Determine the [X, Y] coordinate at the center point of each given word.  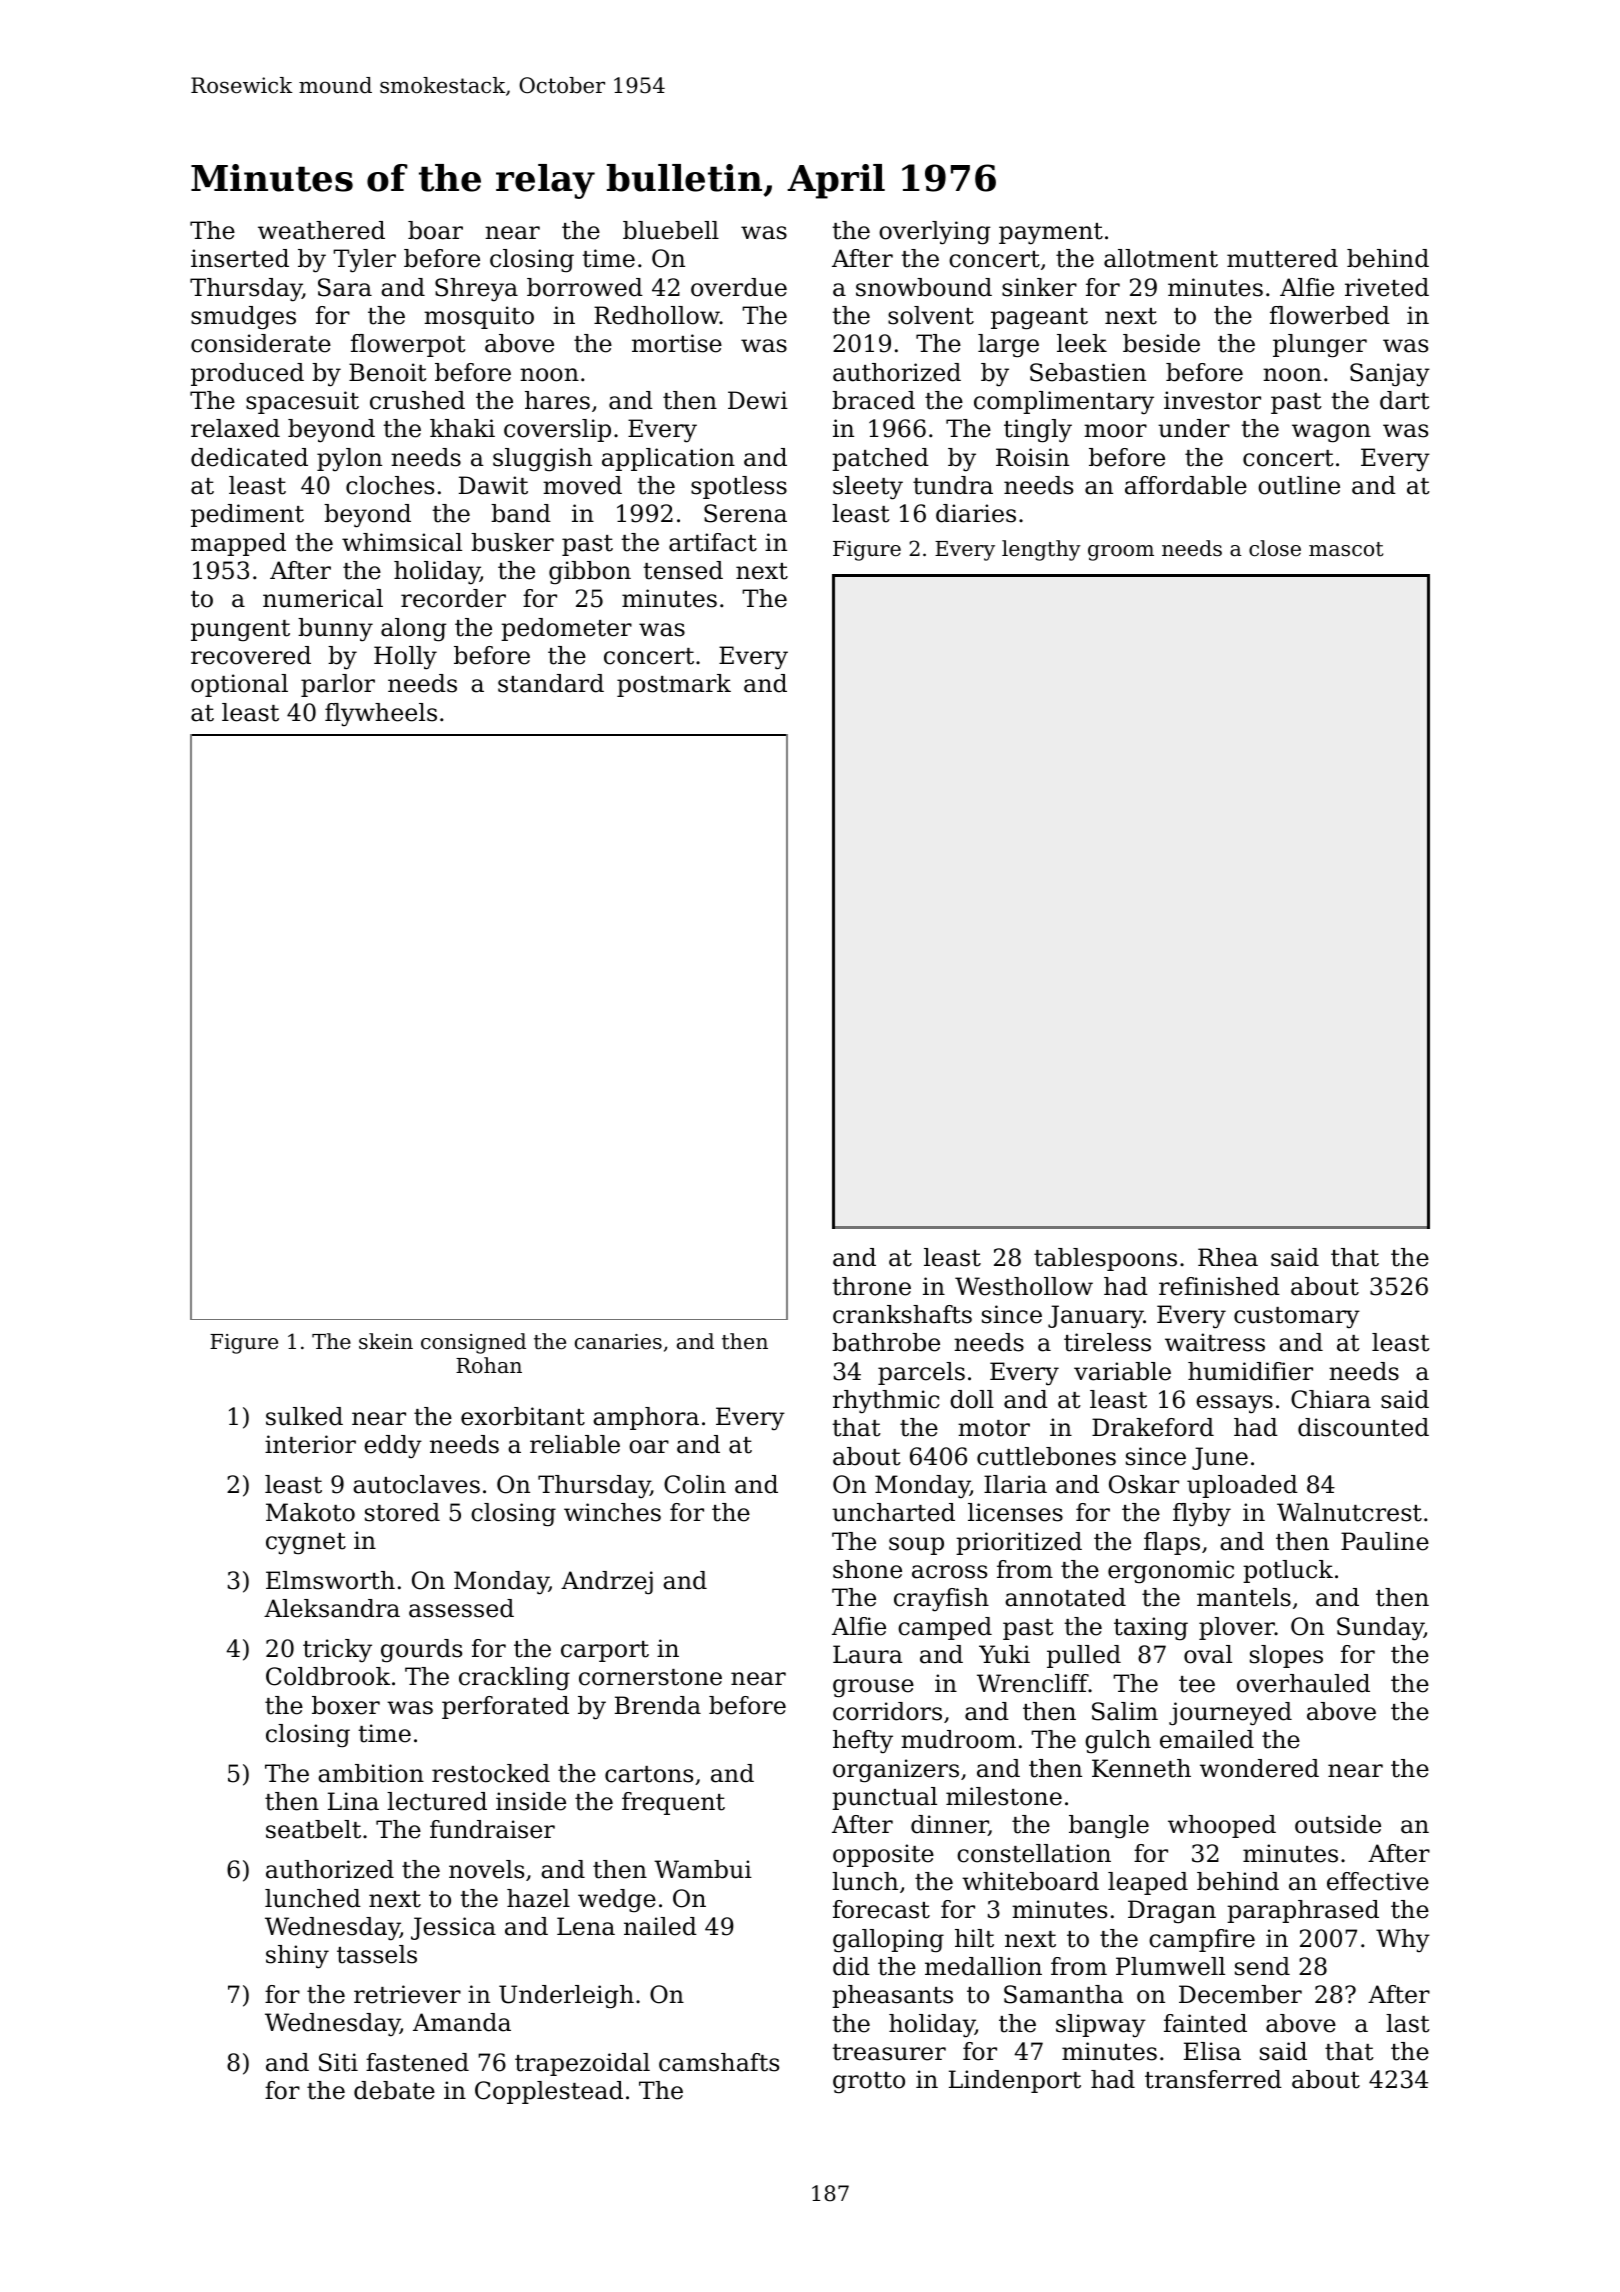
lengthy [1041, 550]
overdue [739, 287]
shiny [297, 1957]
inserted [240, 258]
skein [386, 1341]
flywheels [381, 714]
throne [871, 1286]
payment [1051, 234]
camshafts [719, 2062]
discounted [1363, 1427]
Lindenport [1015, 2081]
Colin [695, 1484]
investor [1212, 400]
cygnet [306, 1544]
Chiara [1331, 1399]
